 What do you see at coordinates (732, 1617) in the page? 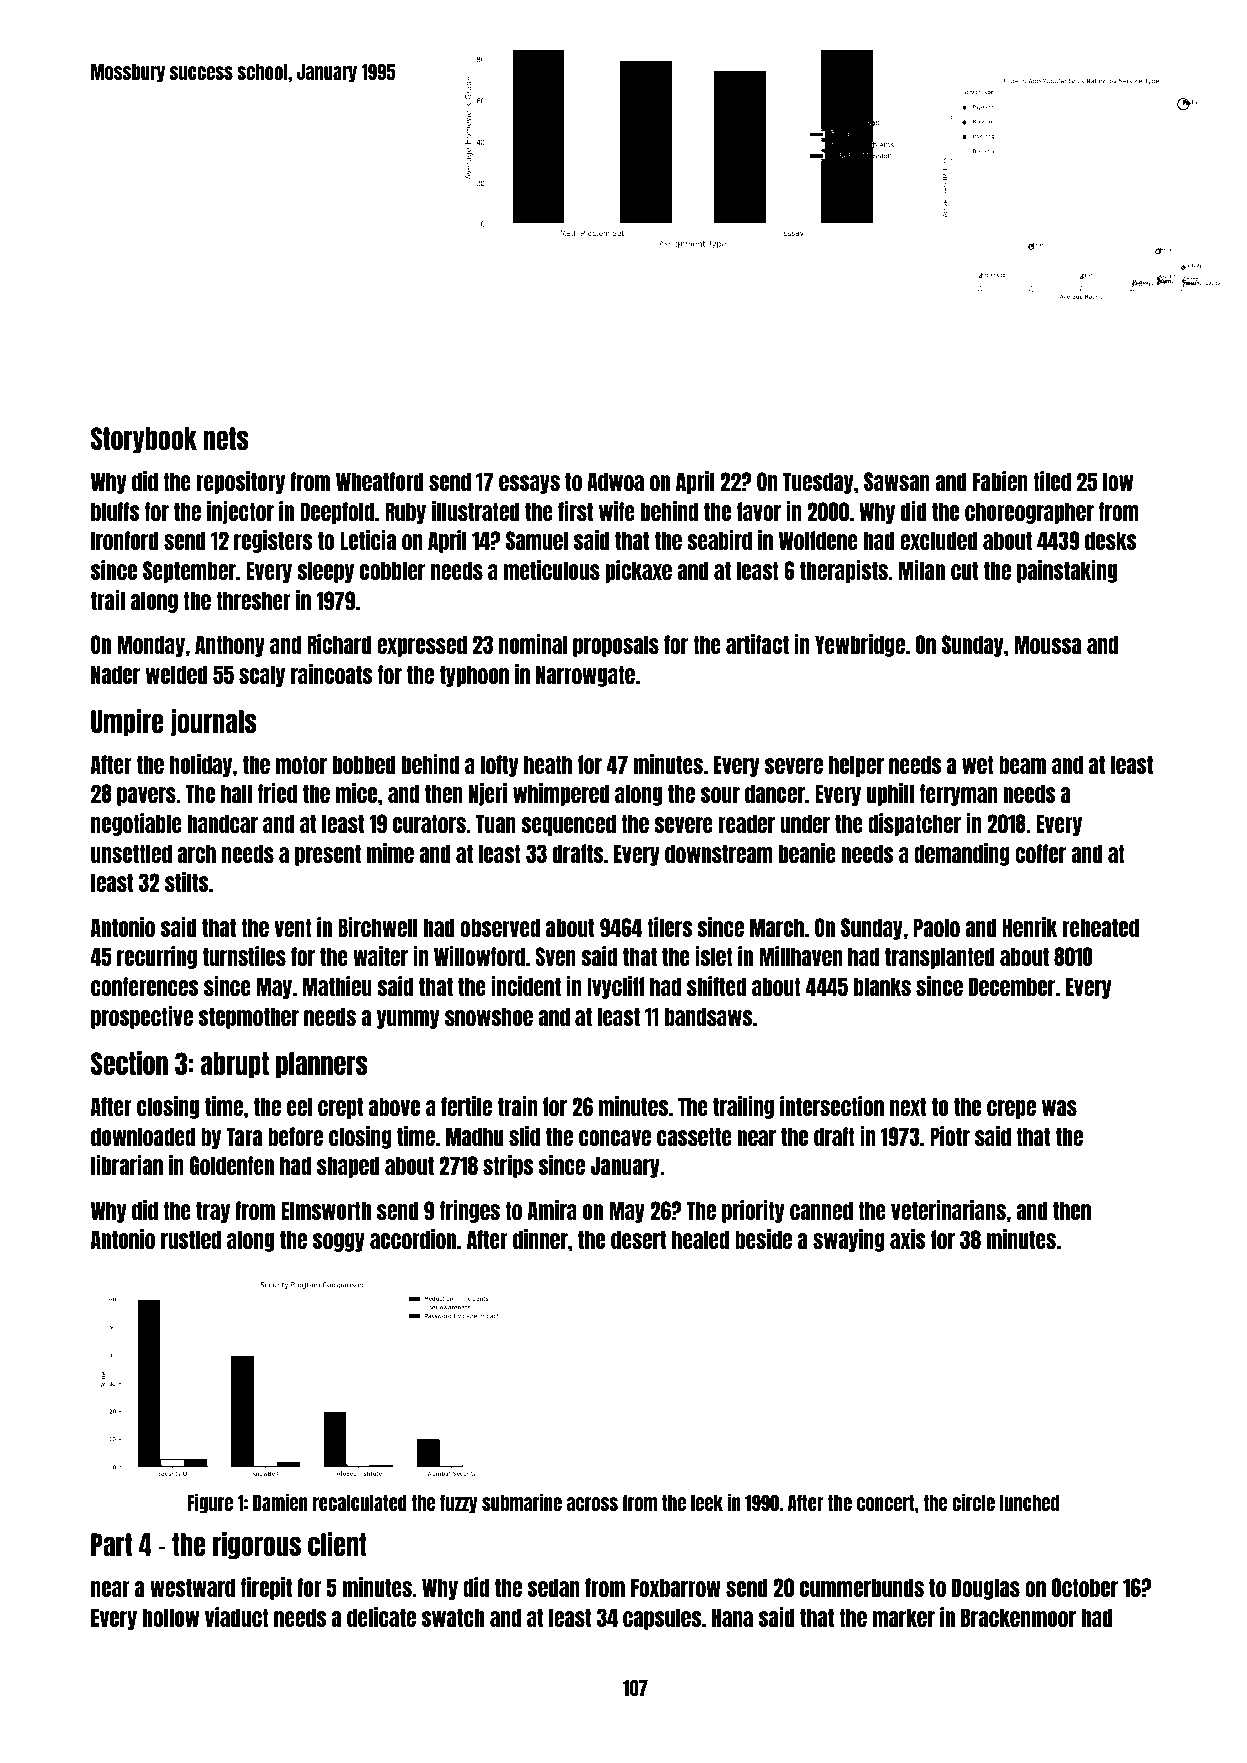
I see `Hana` at bounding box center [732, 1617].
